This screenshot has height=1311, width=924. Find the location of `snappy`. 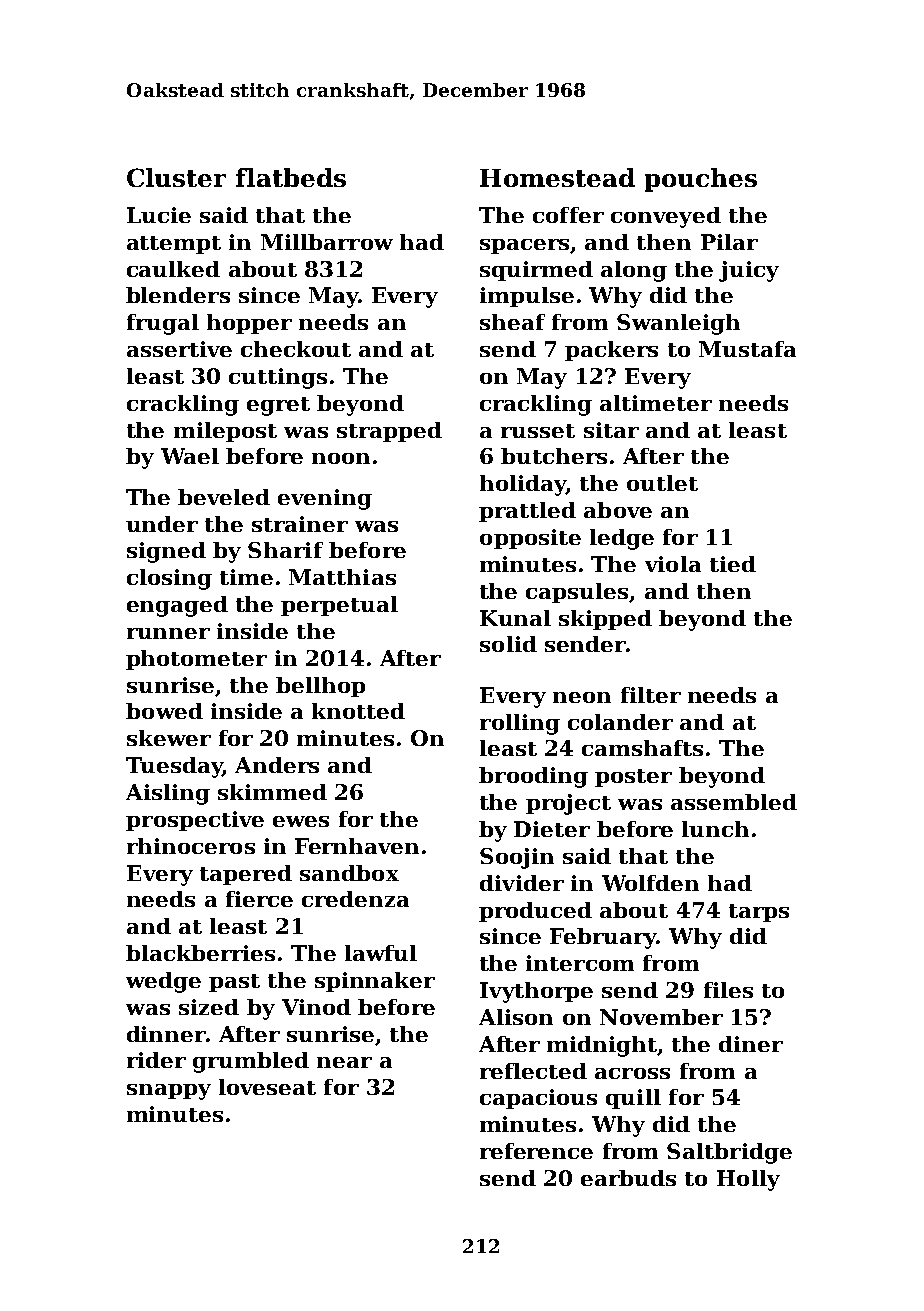

snappy is located at coordinates (169, 1092).
